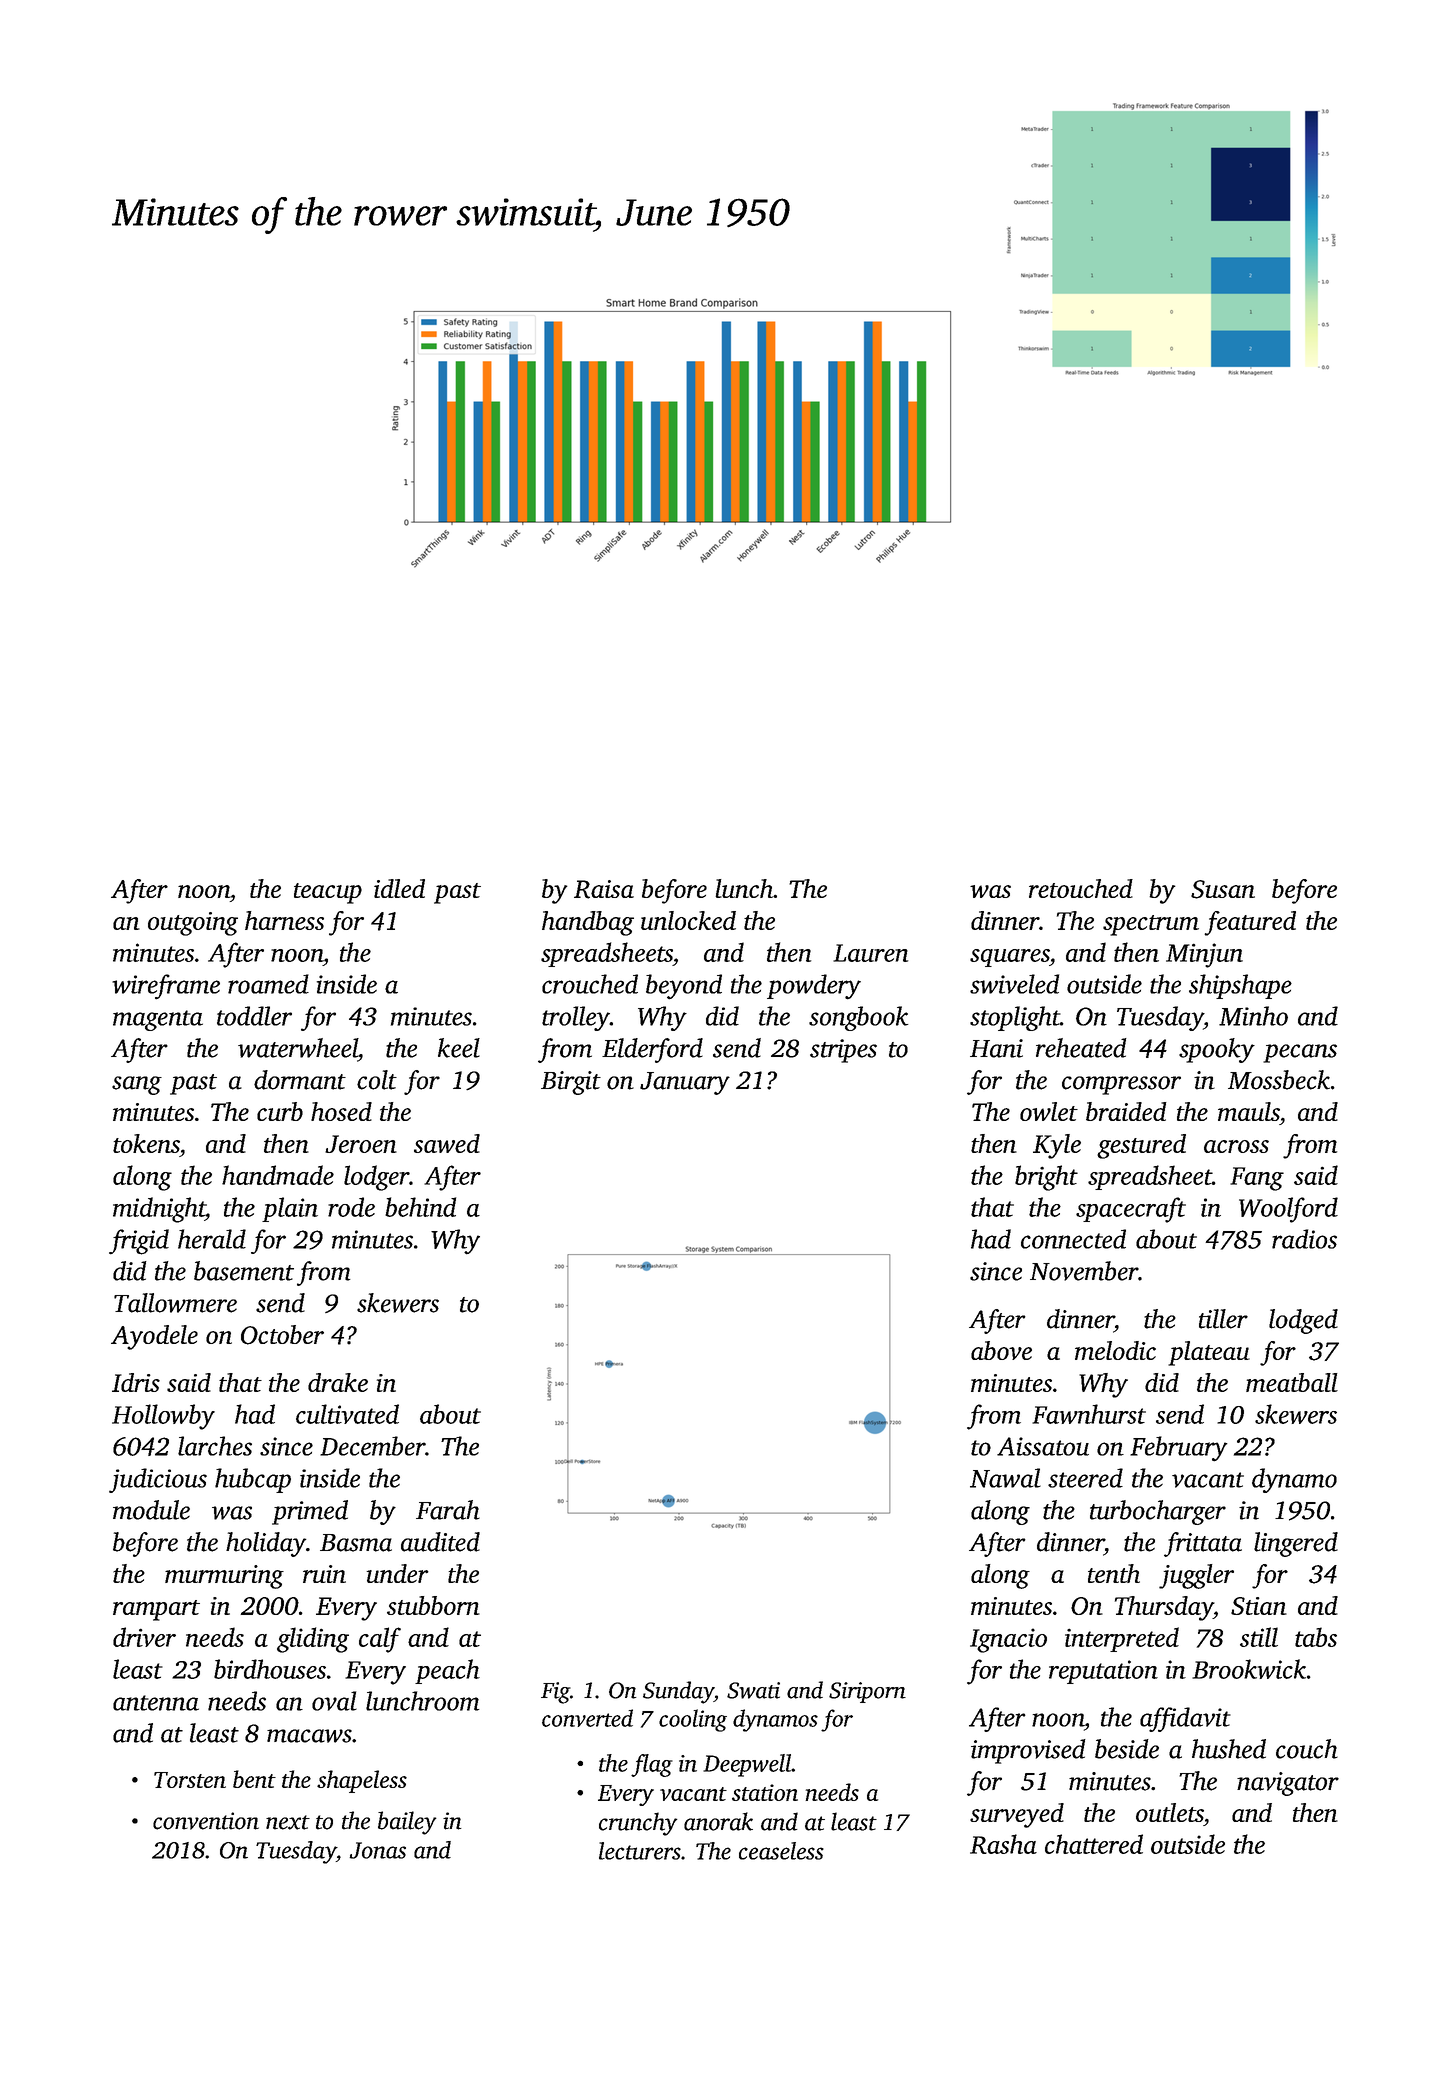 The height and width of the image is (2100, 1450). I want to click on ceaseless, so click(781, 1851).
